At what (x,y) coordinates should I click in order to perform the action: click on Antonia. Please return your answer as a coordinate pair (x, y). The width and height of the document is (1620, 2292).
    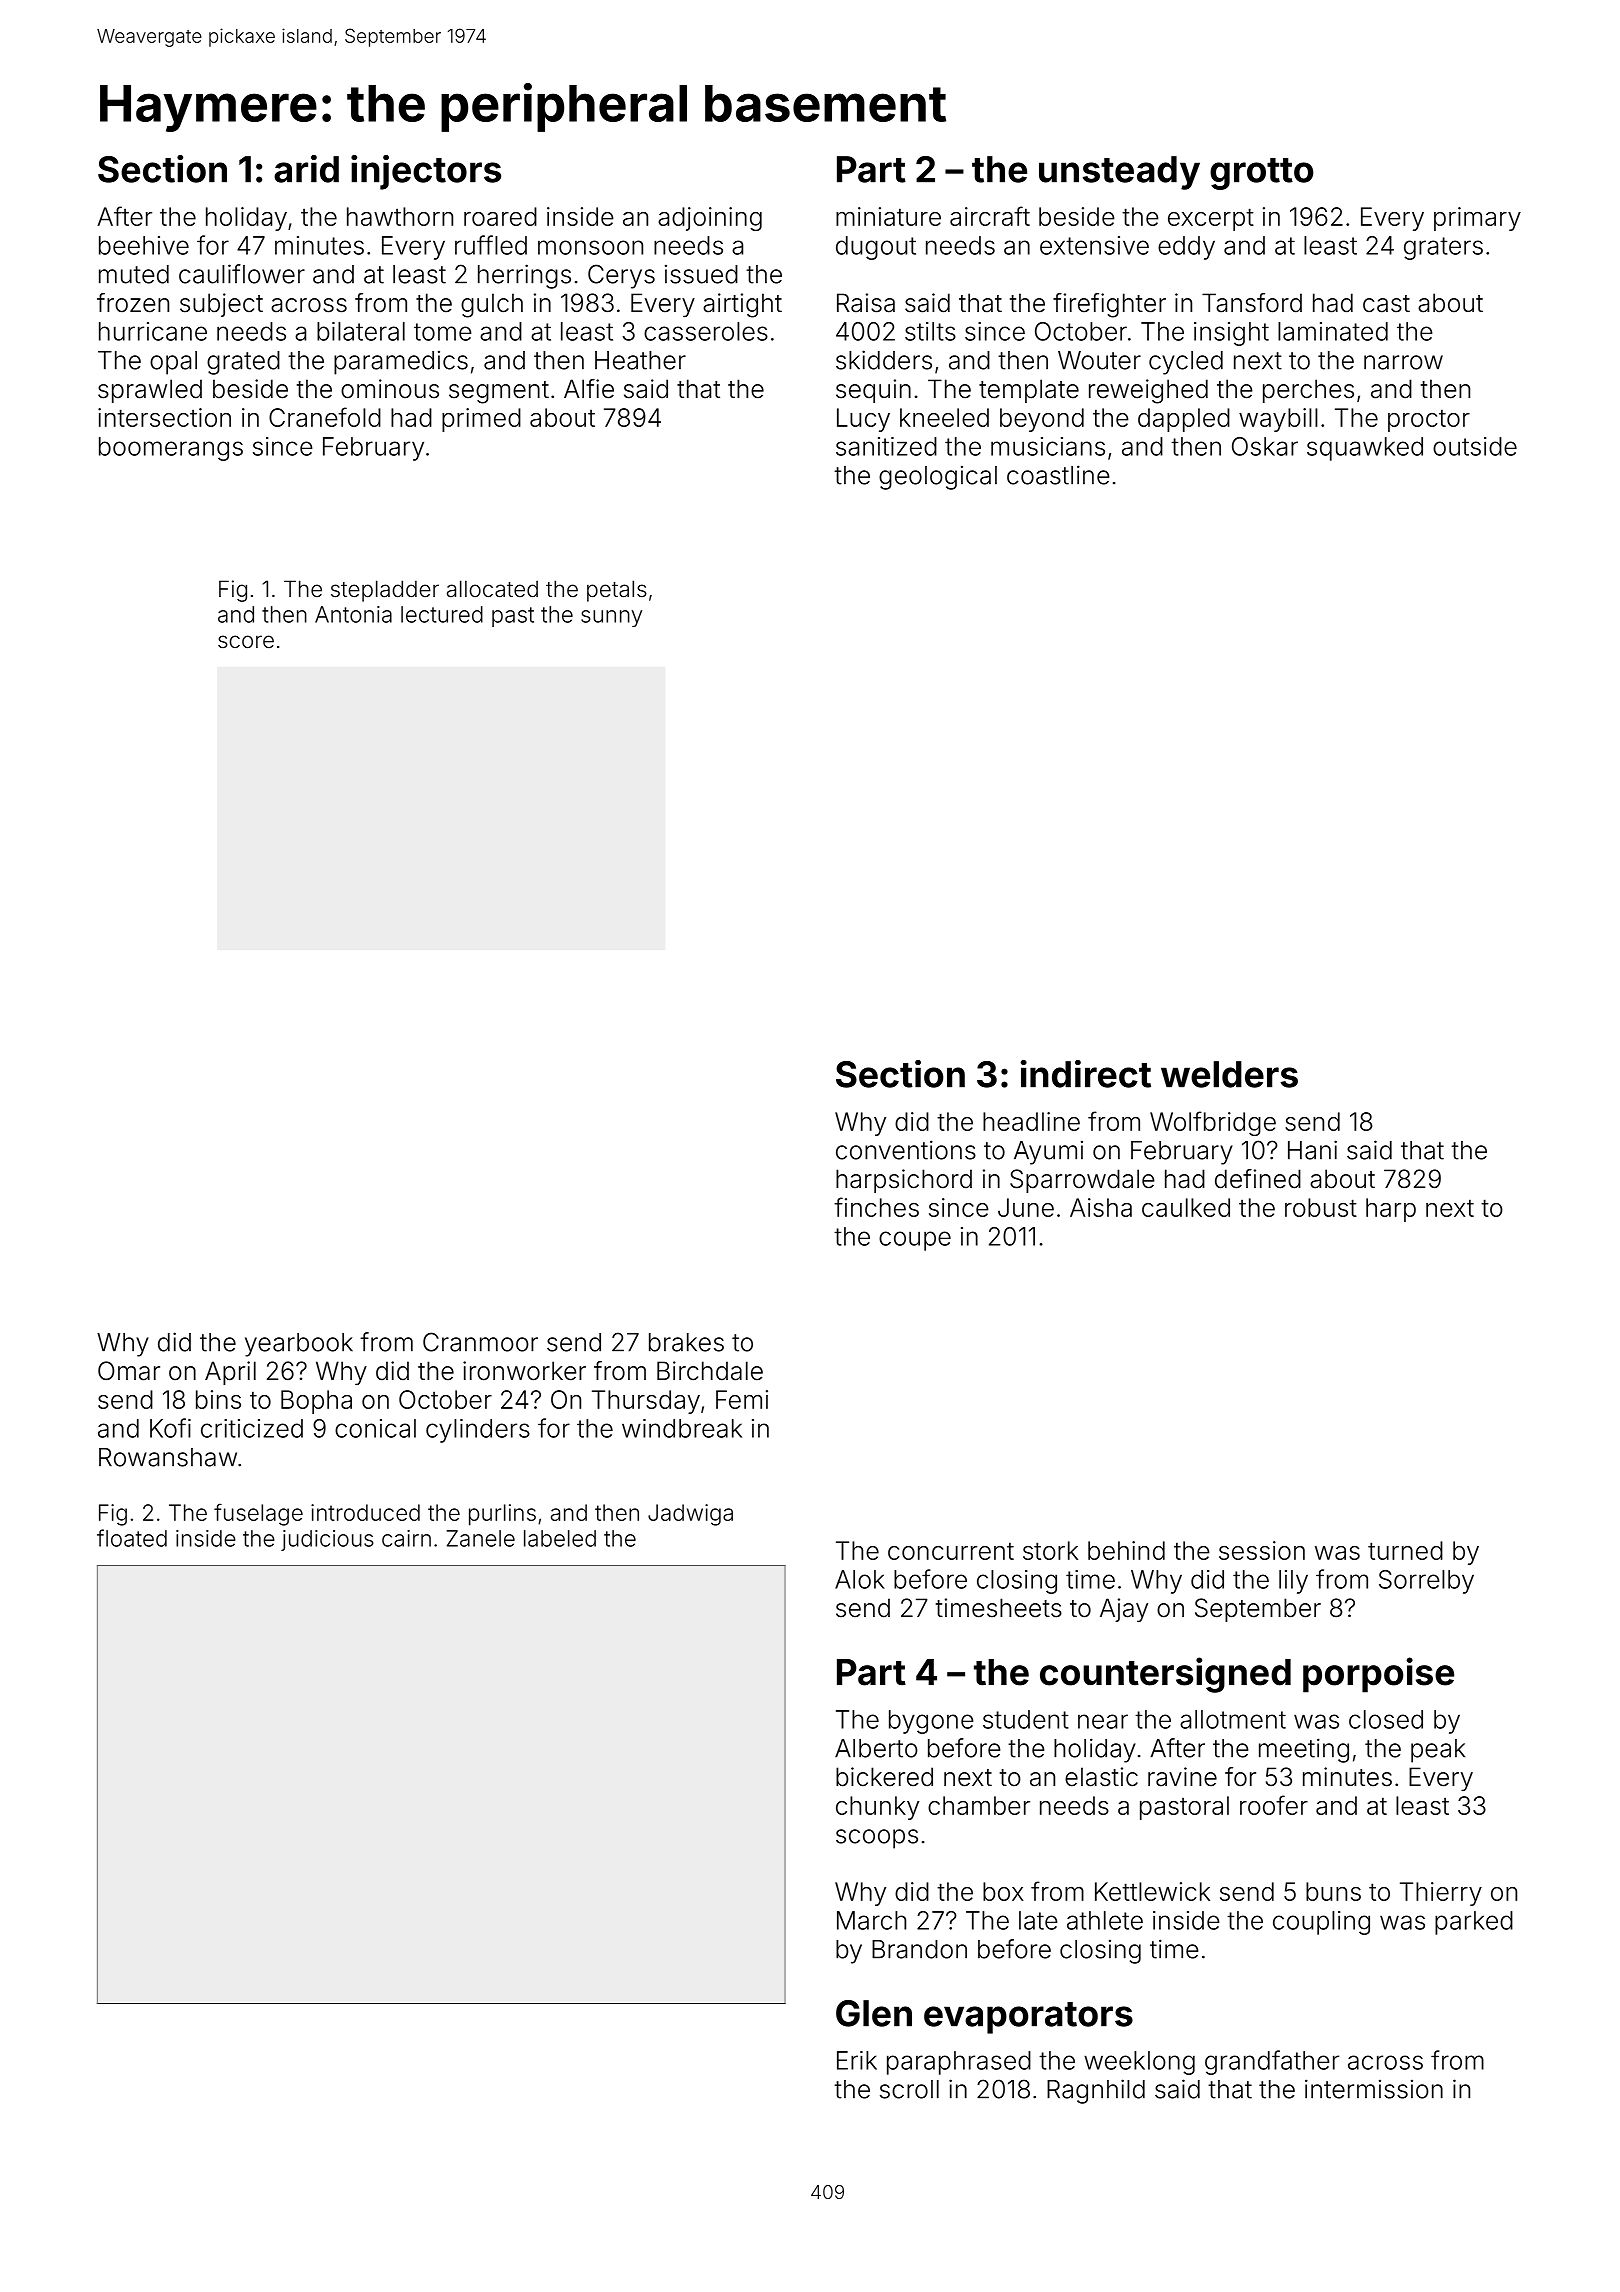
    Looking at the image, I should click on (353, 614).
